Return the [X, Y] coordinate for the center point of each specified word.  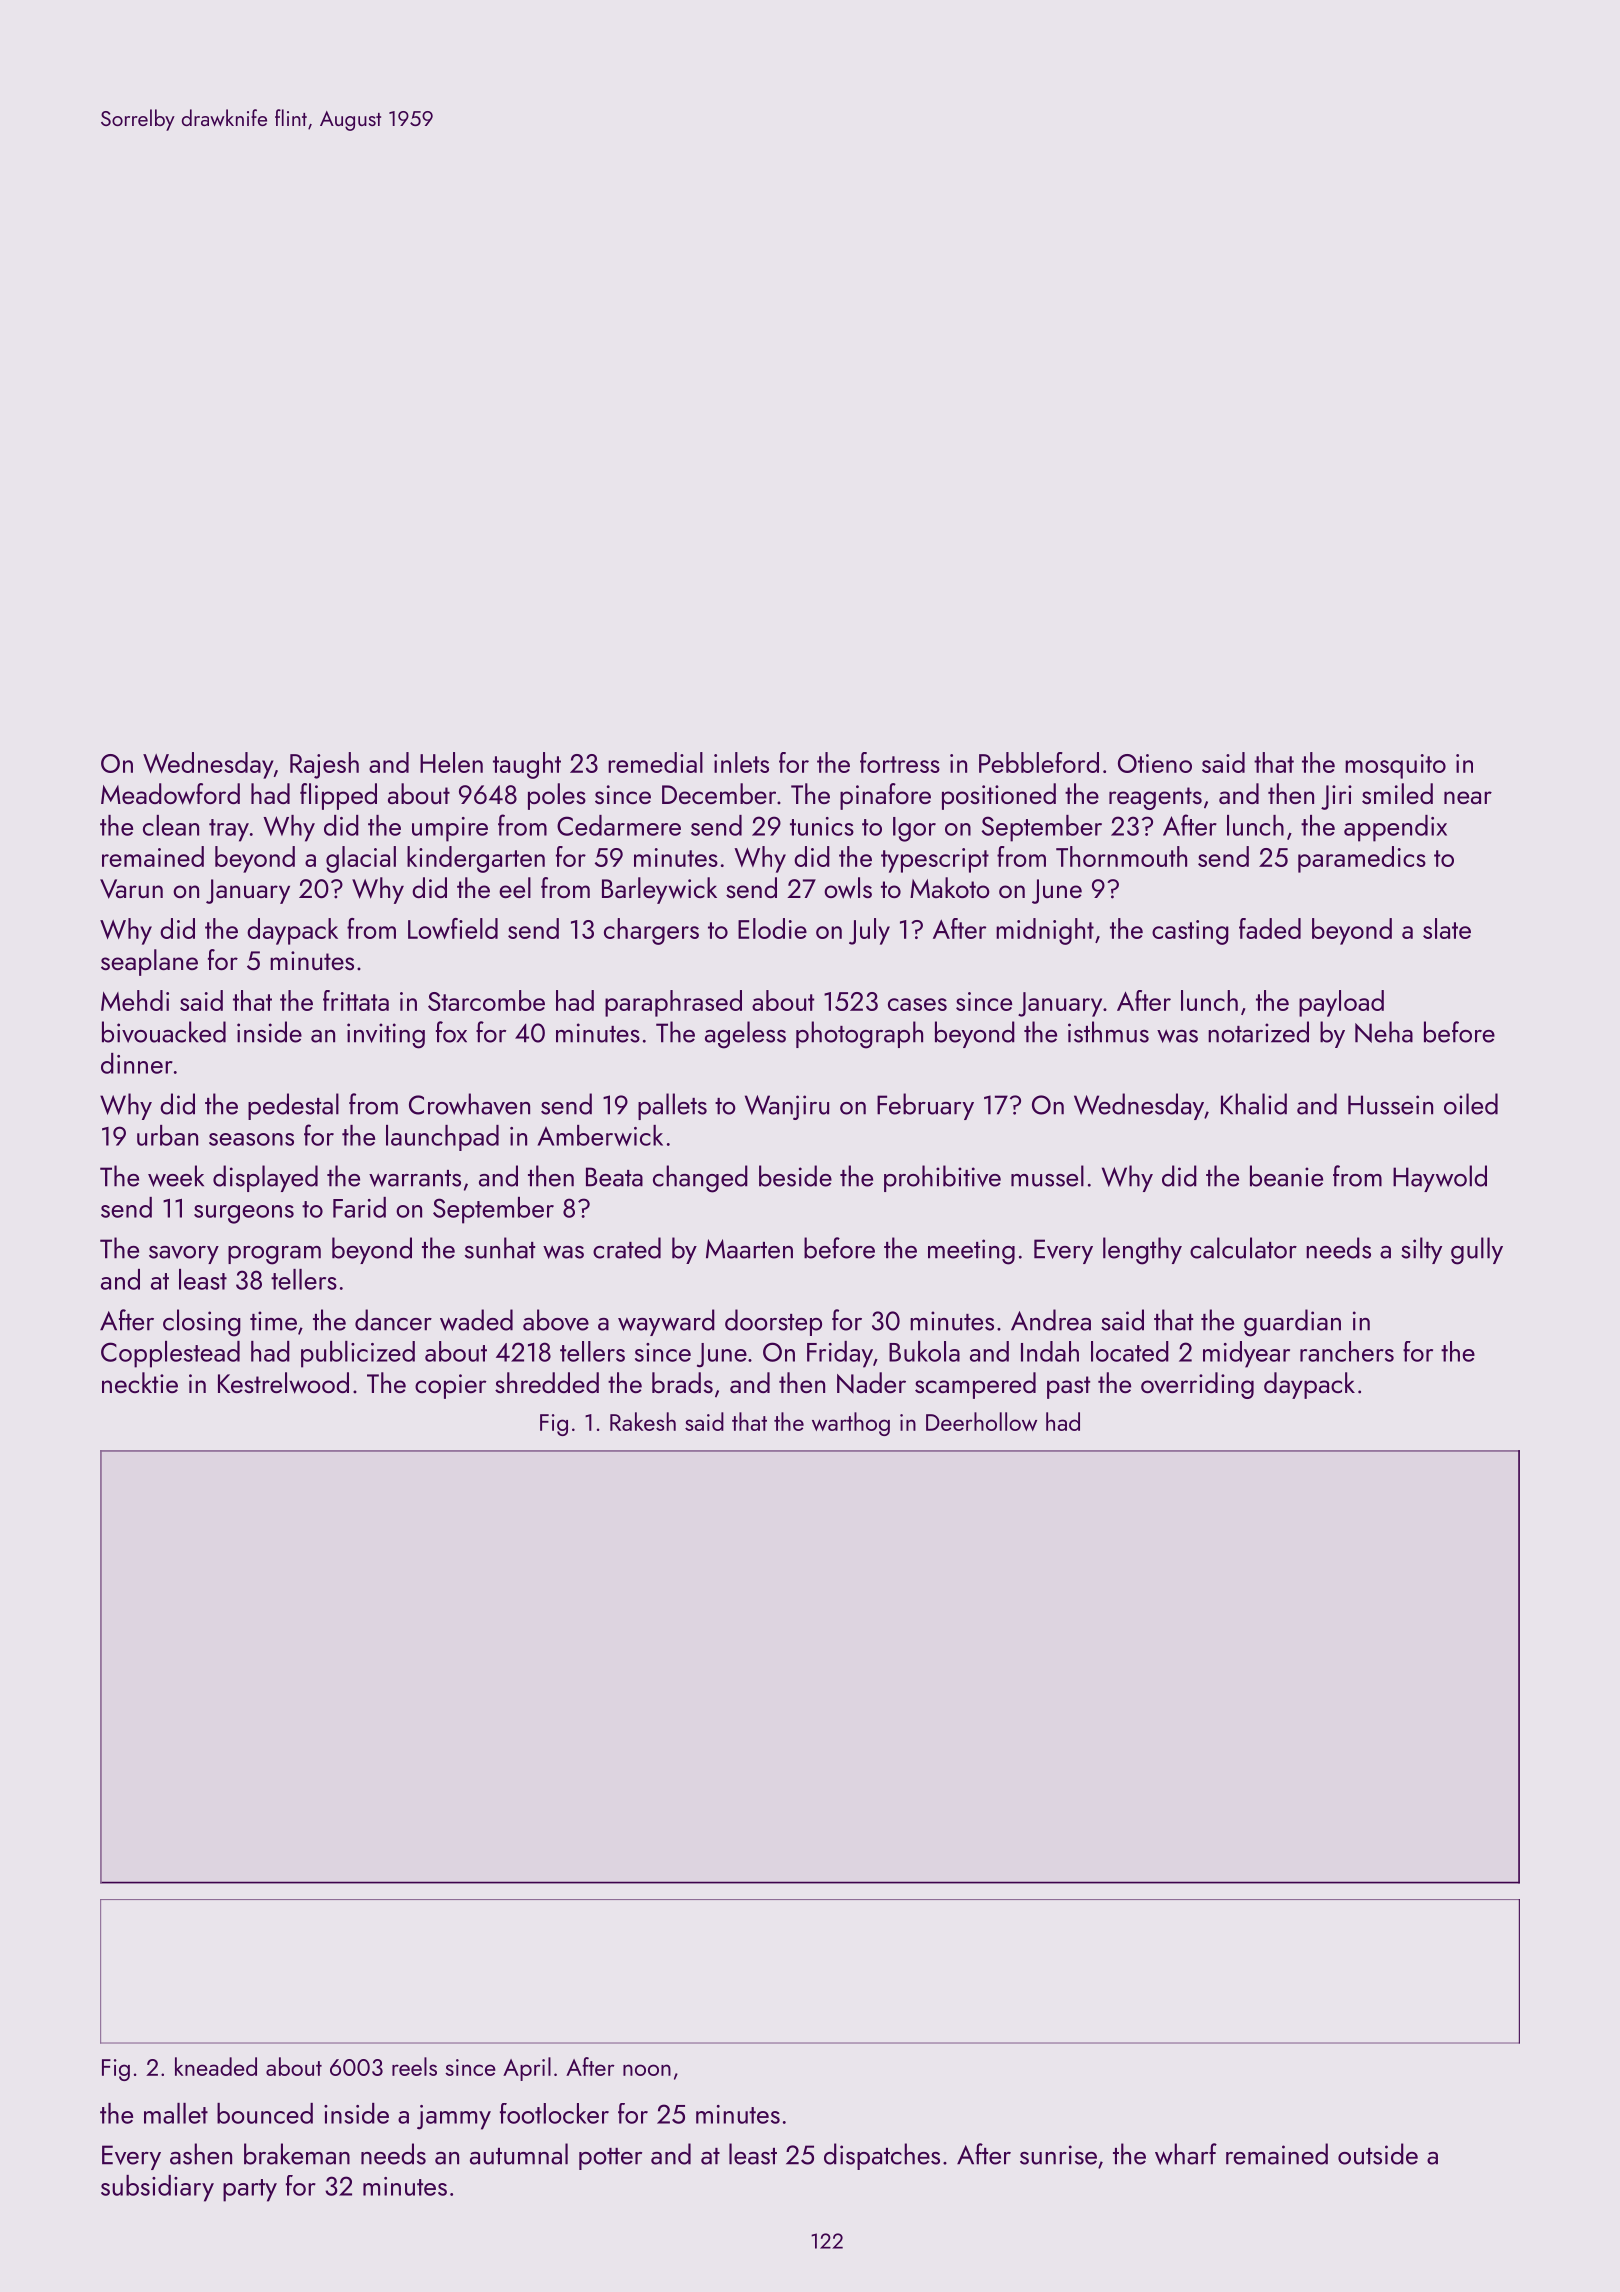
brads [682, 1382]
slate [1447, 928]
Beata [614, 1177]
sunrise [1058, 2155]
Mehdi [135, 1000]
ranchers [1347, 1351]
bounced [265, 2113]
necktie [140, 1382]
